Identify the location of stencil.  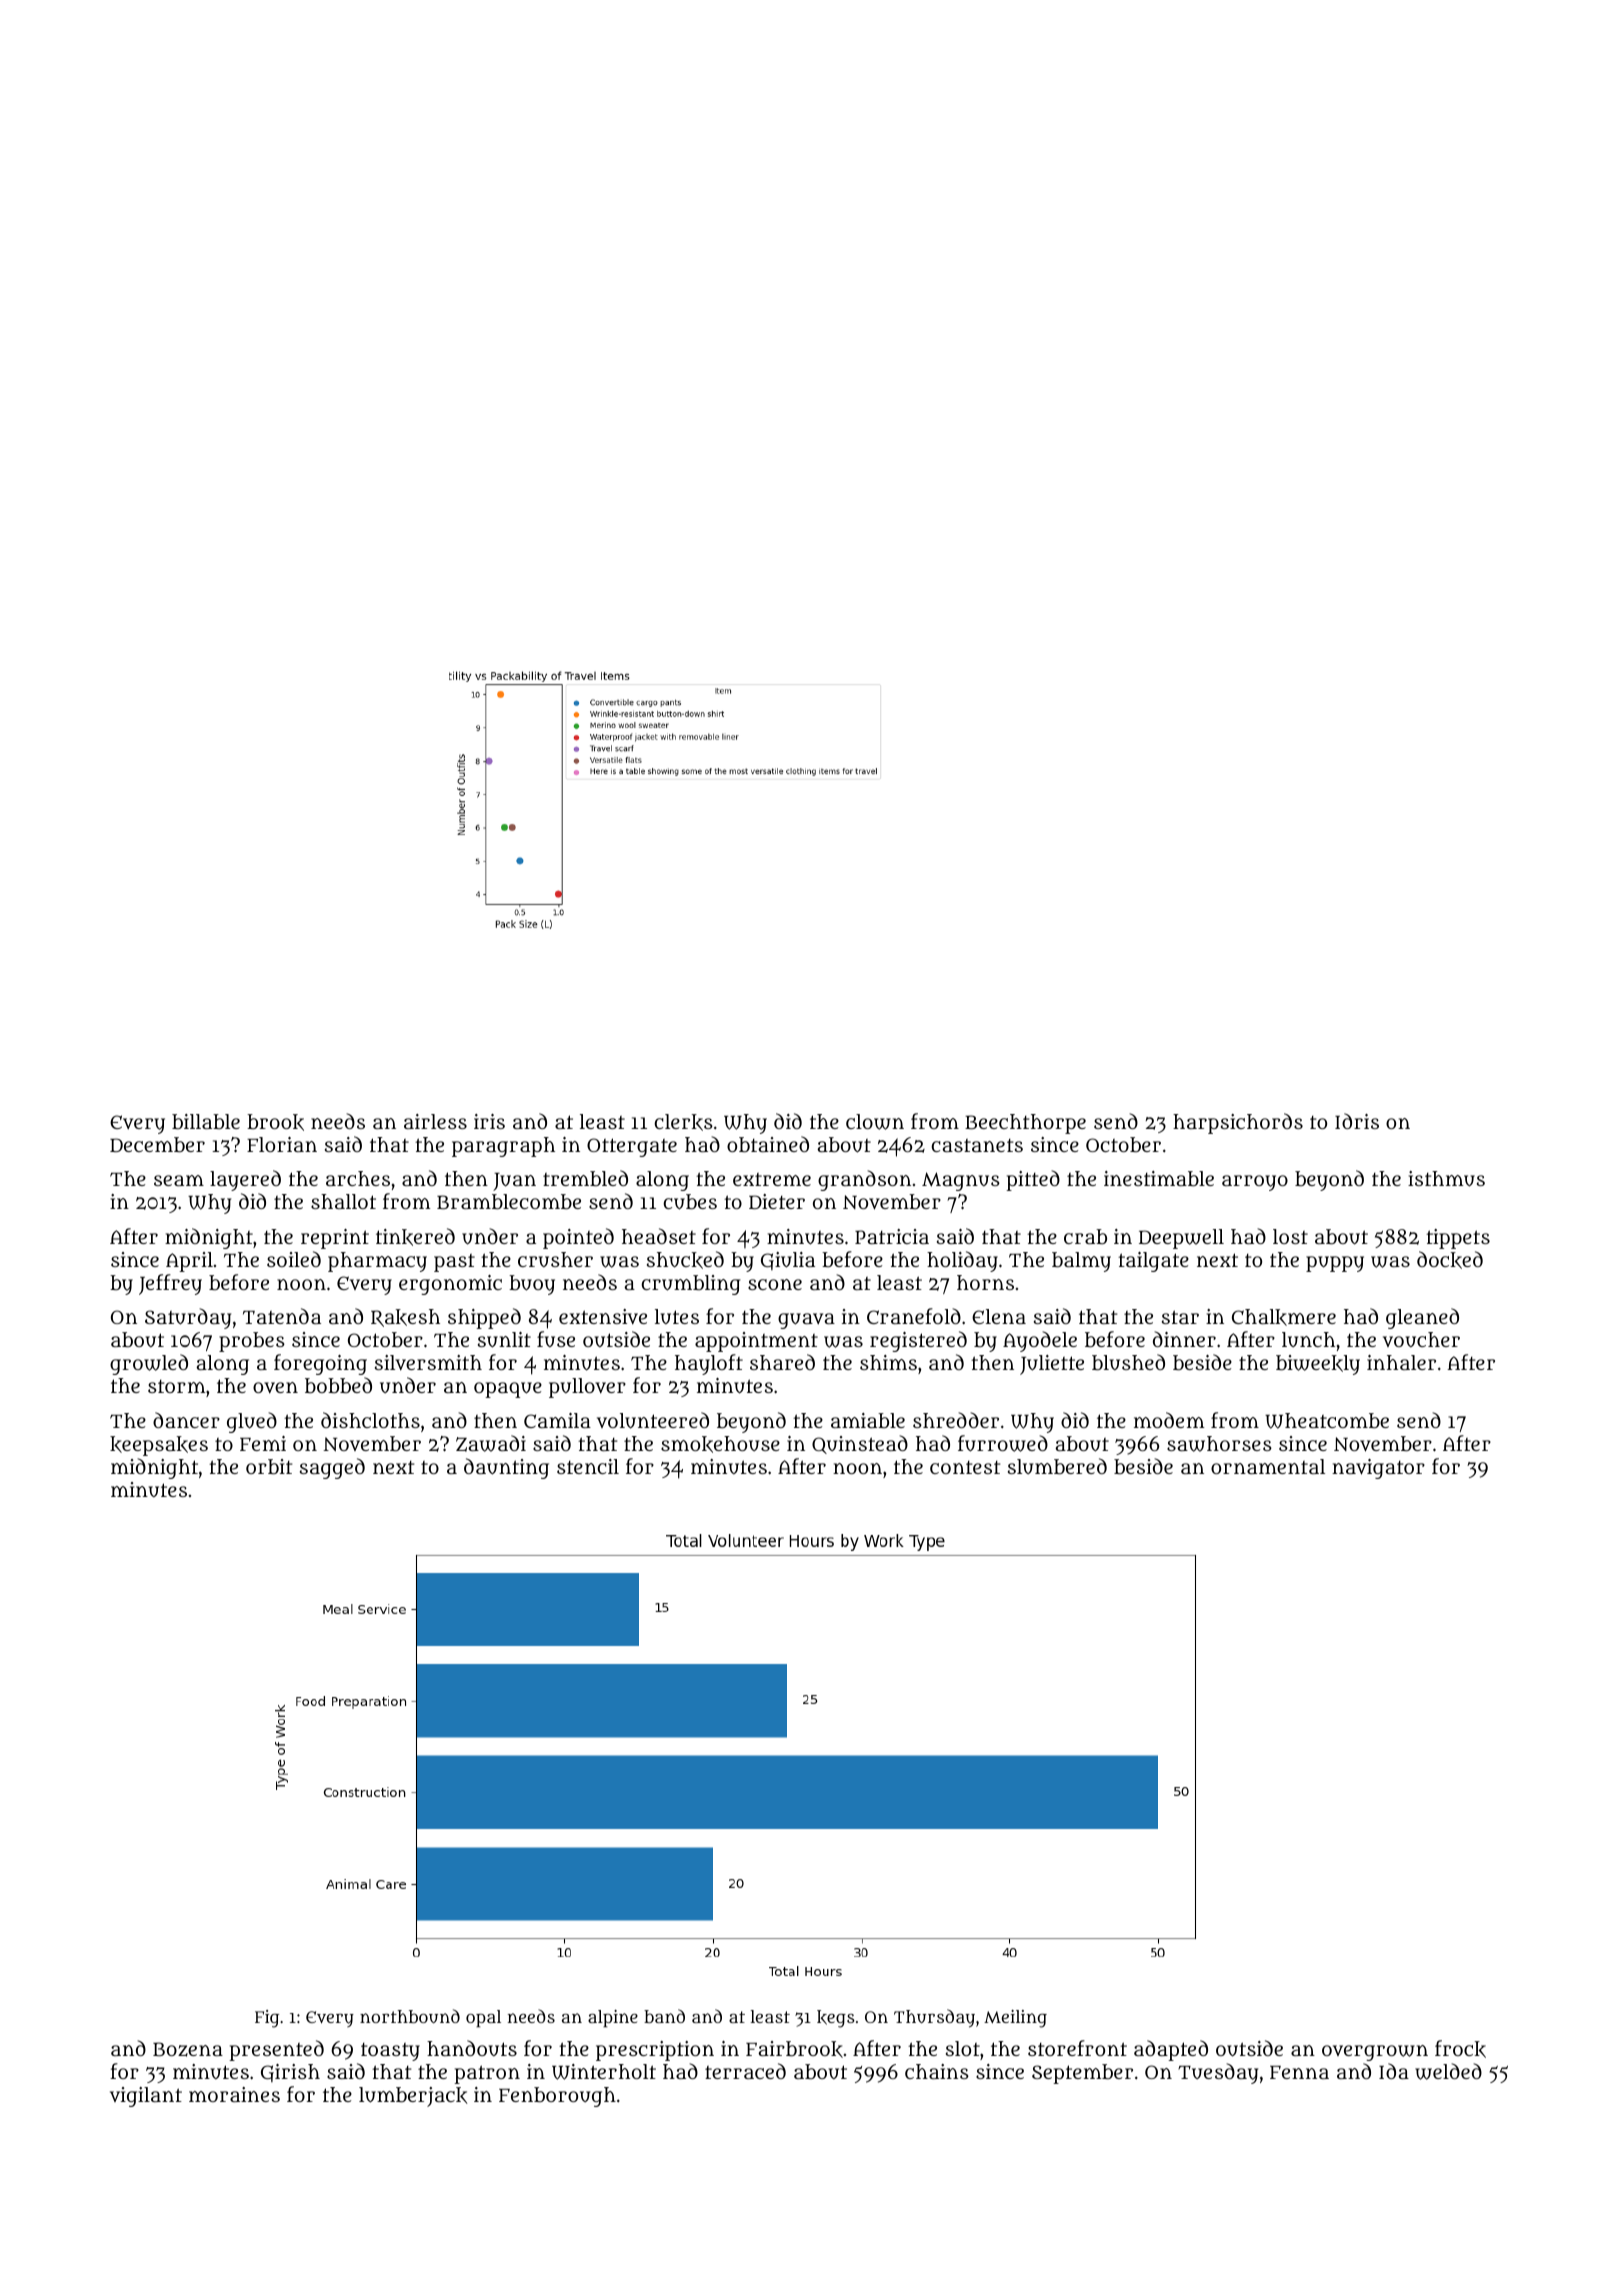
(588, 1466).
